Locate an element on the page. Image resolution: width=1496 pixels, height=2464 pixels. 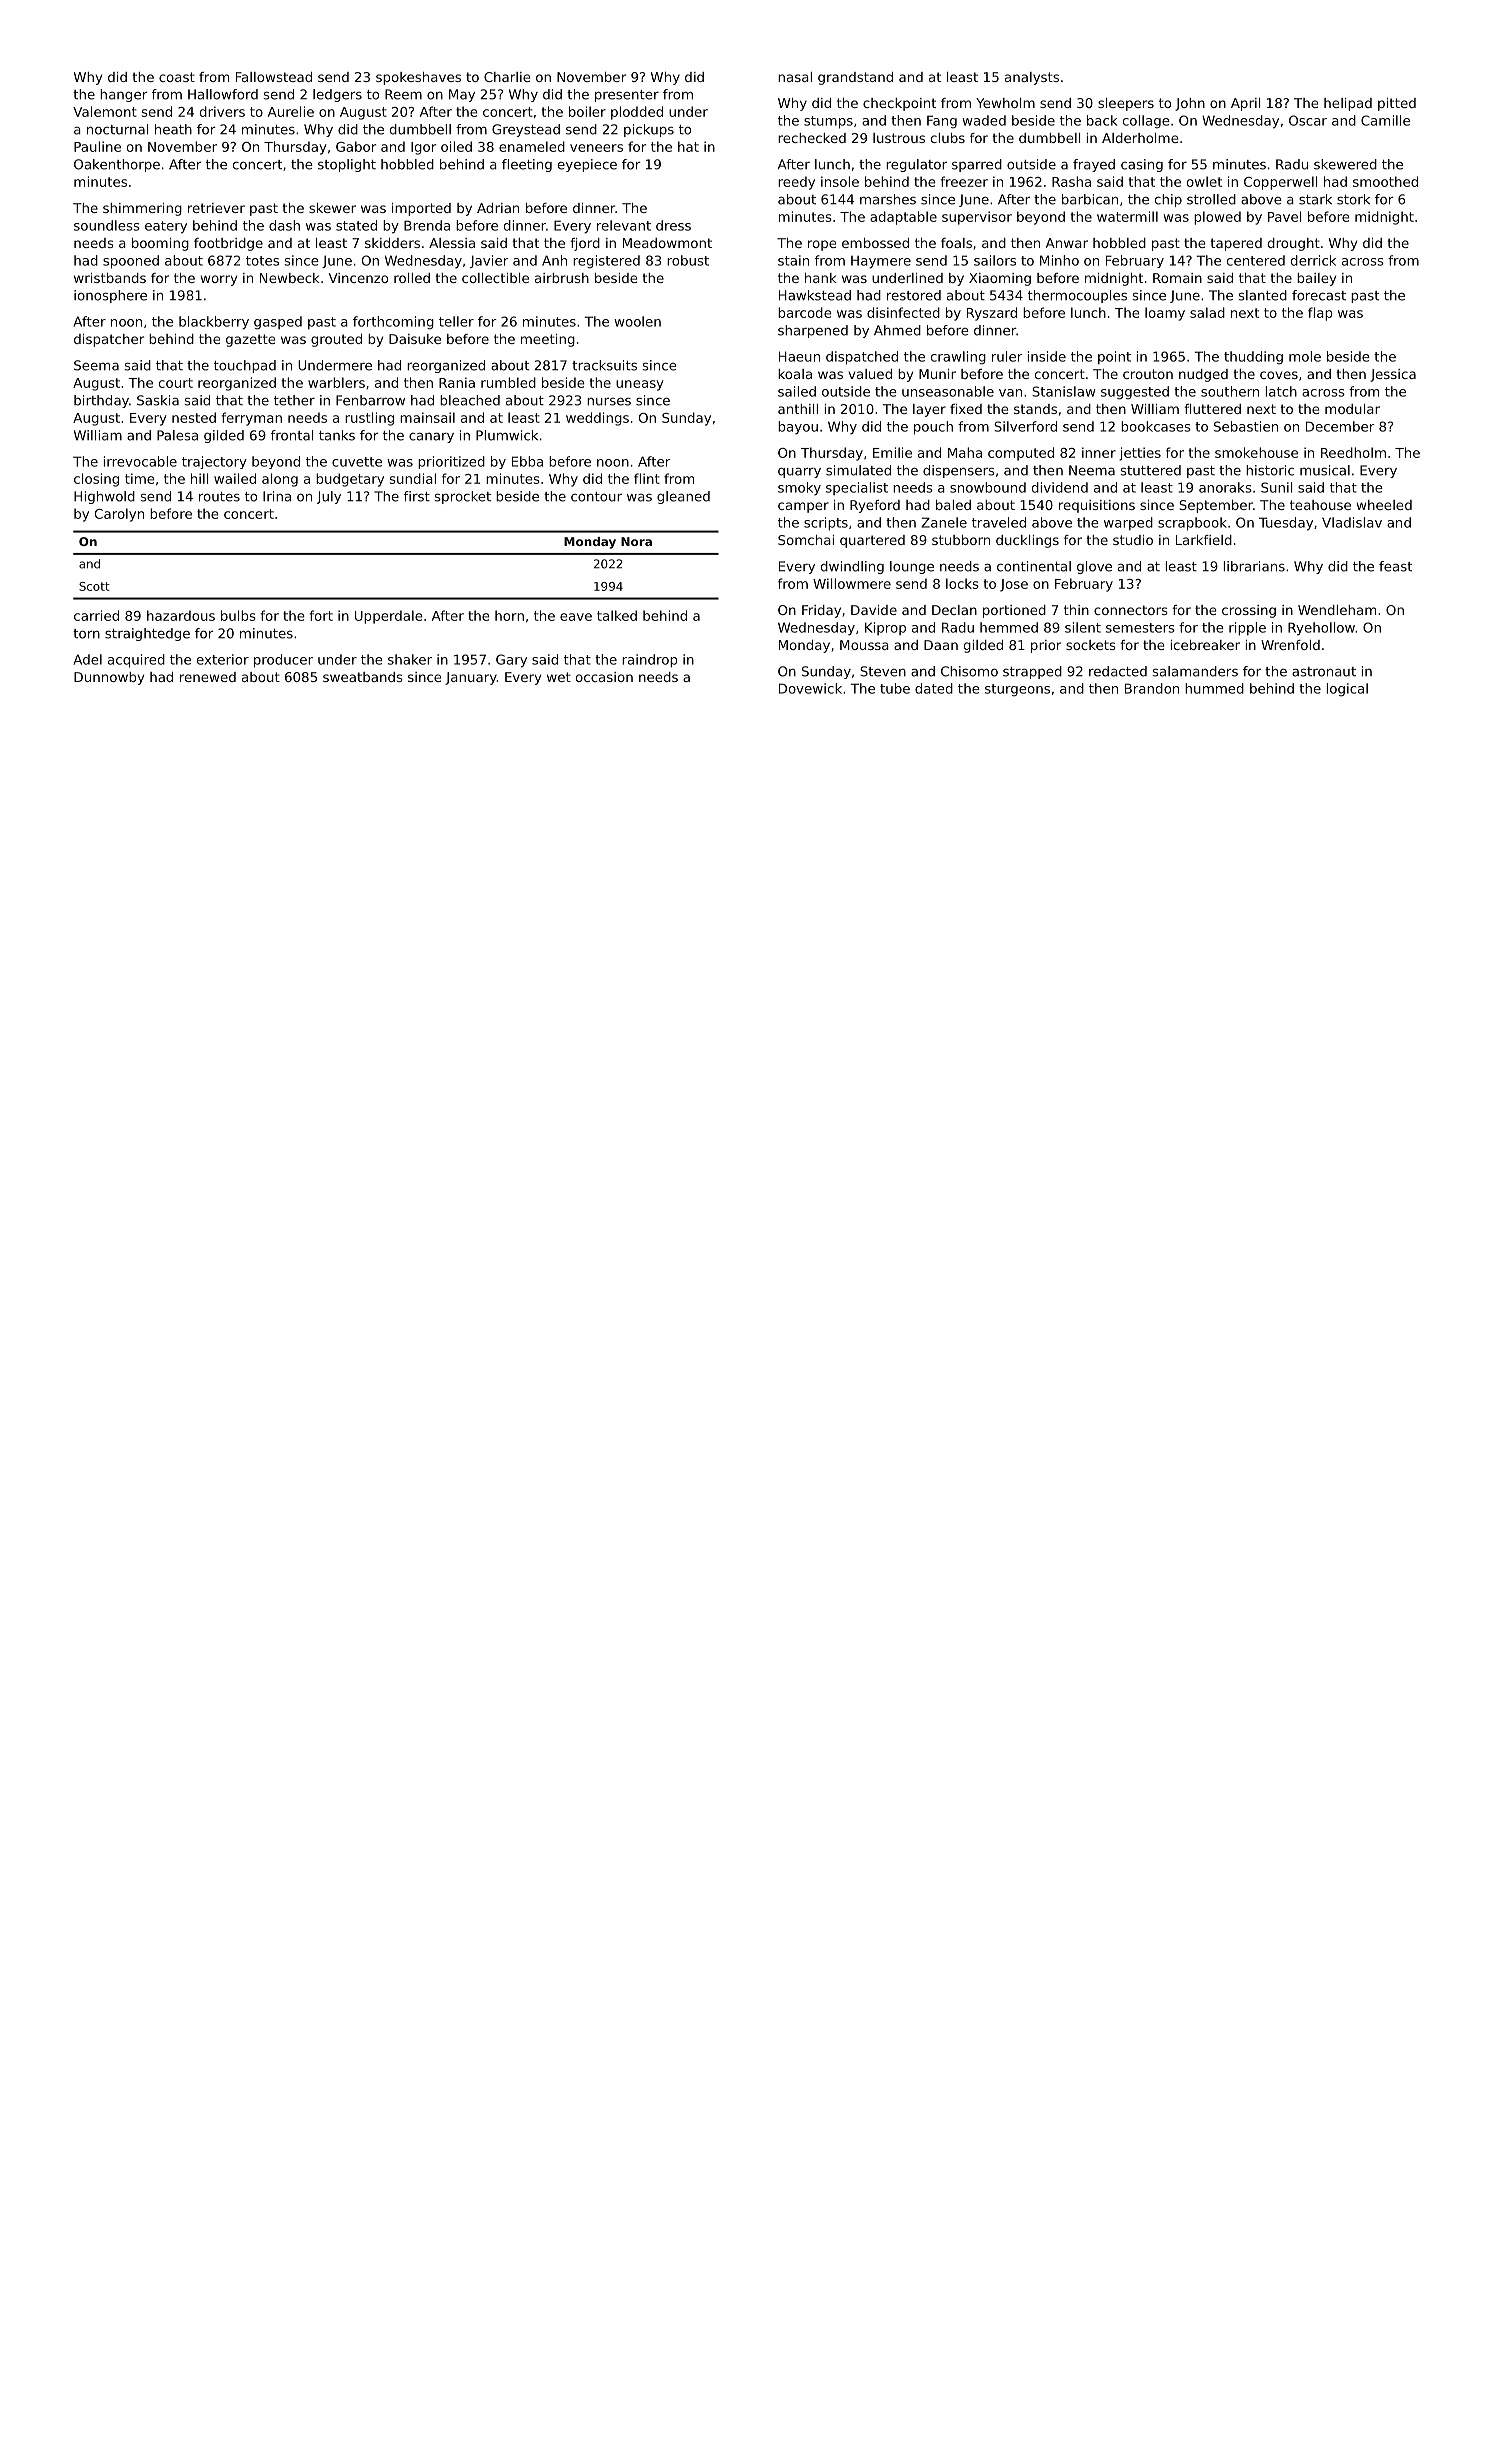
dwindling is located at coordinates (852, 567).
